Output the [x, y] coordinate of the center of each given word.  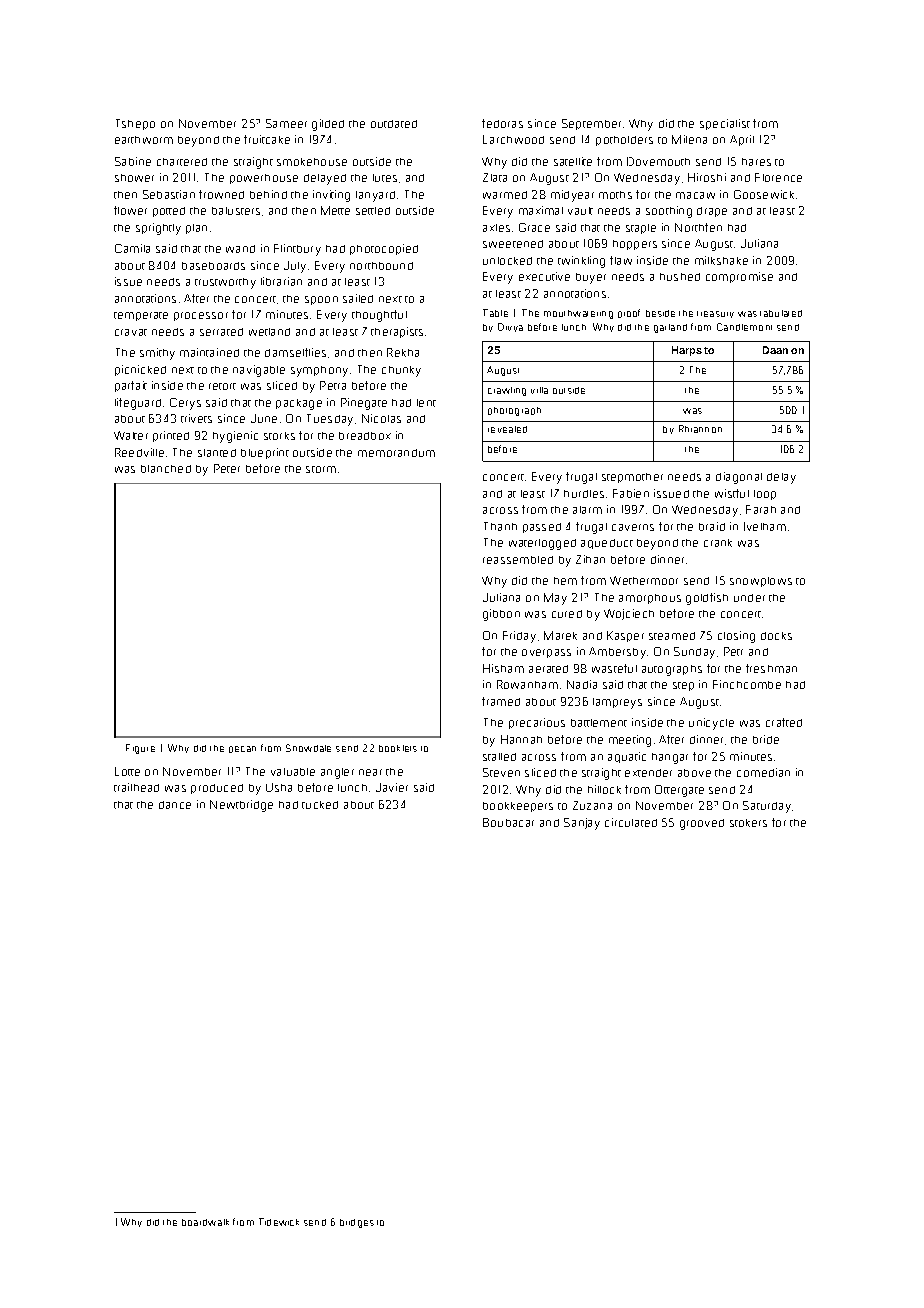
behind [268, 194]
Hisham [503, 668]
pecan [242, 749]
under [749, 598]
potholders [624, 141]
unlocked [507, 261]
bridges [357, 1223]
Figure [140, 749]
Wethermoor [644, 580]
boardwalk [205, 1222]
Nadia [582, 684]
